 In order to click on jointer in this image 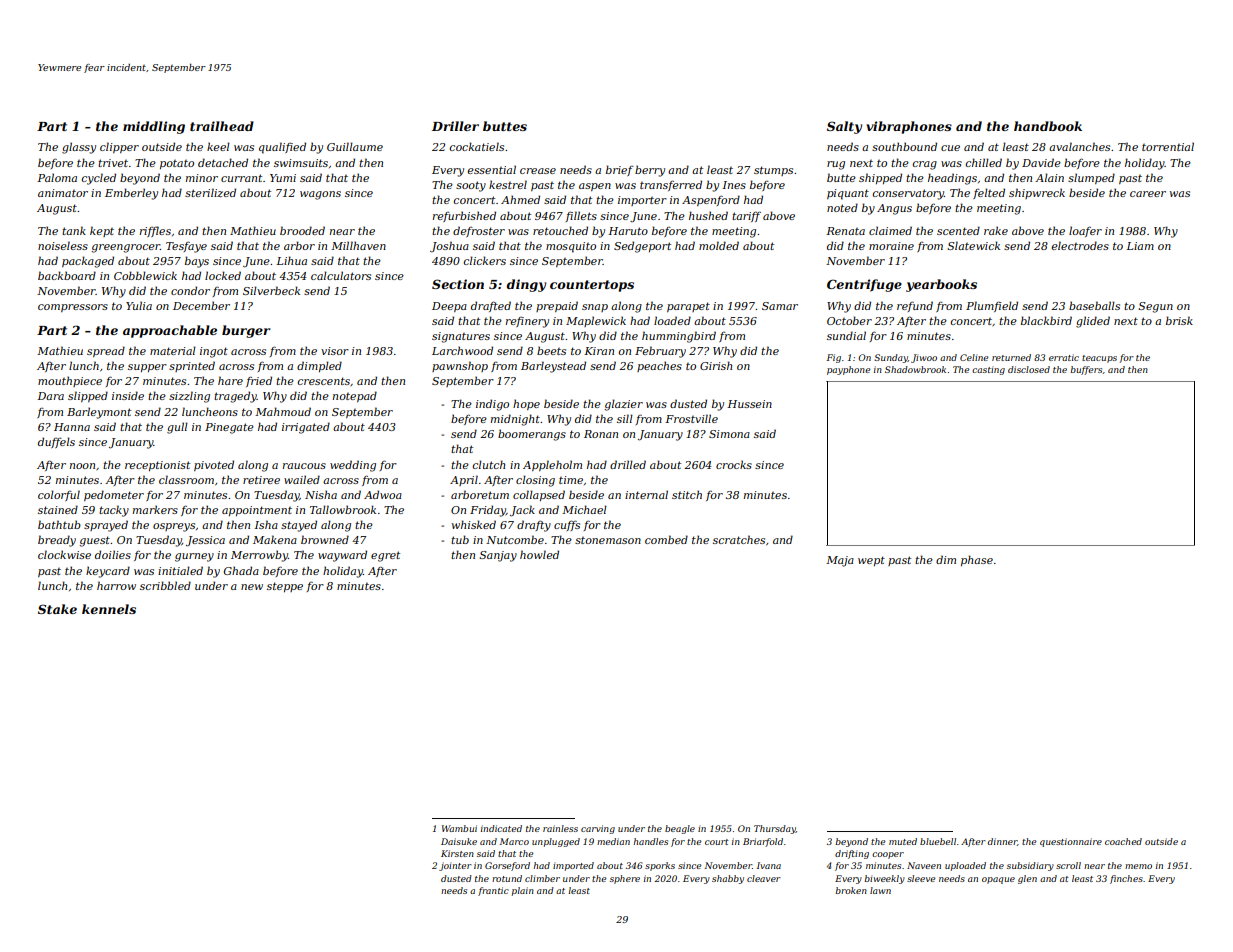, I will do `click(455, 866)`.
